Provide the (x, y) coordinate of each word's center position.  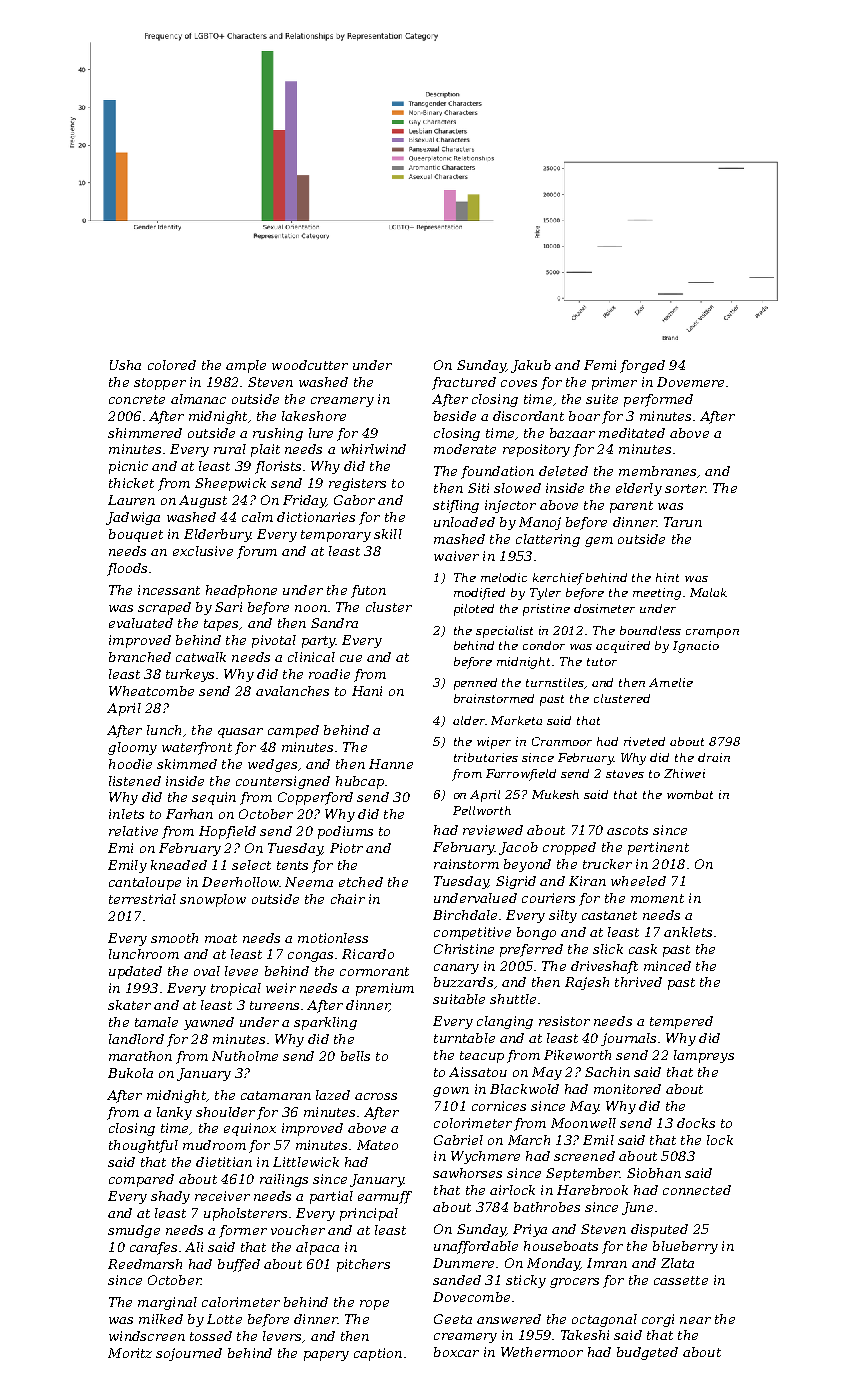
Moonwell (583, 1123)
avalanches (292, 691)
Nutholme (245, 1056)
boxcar (456, 1352)
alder (469, 720)
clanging (505, 1022)
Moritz (130, 1353)
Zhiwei (684, 773)
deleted (563, 471)
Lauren (131, 500)
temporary (336, 536)
